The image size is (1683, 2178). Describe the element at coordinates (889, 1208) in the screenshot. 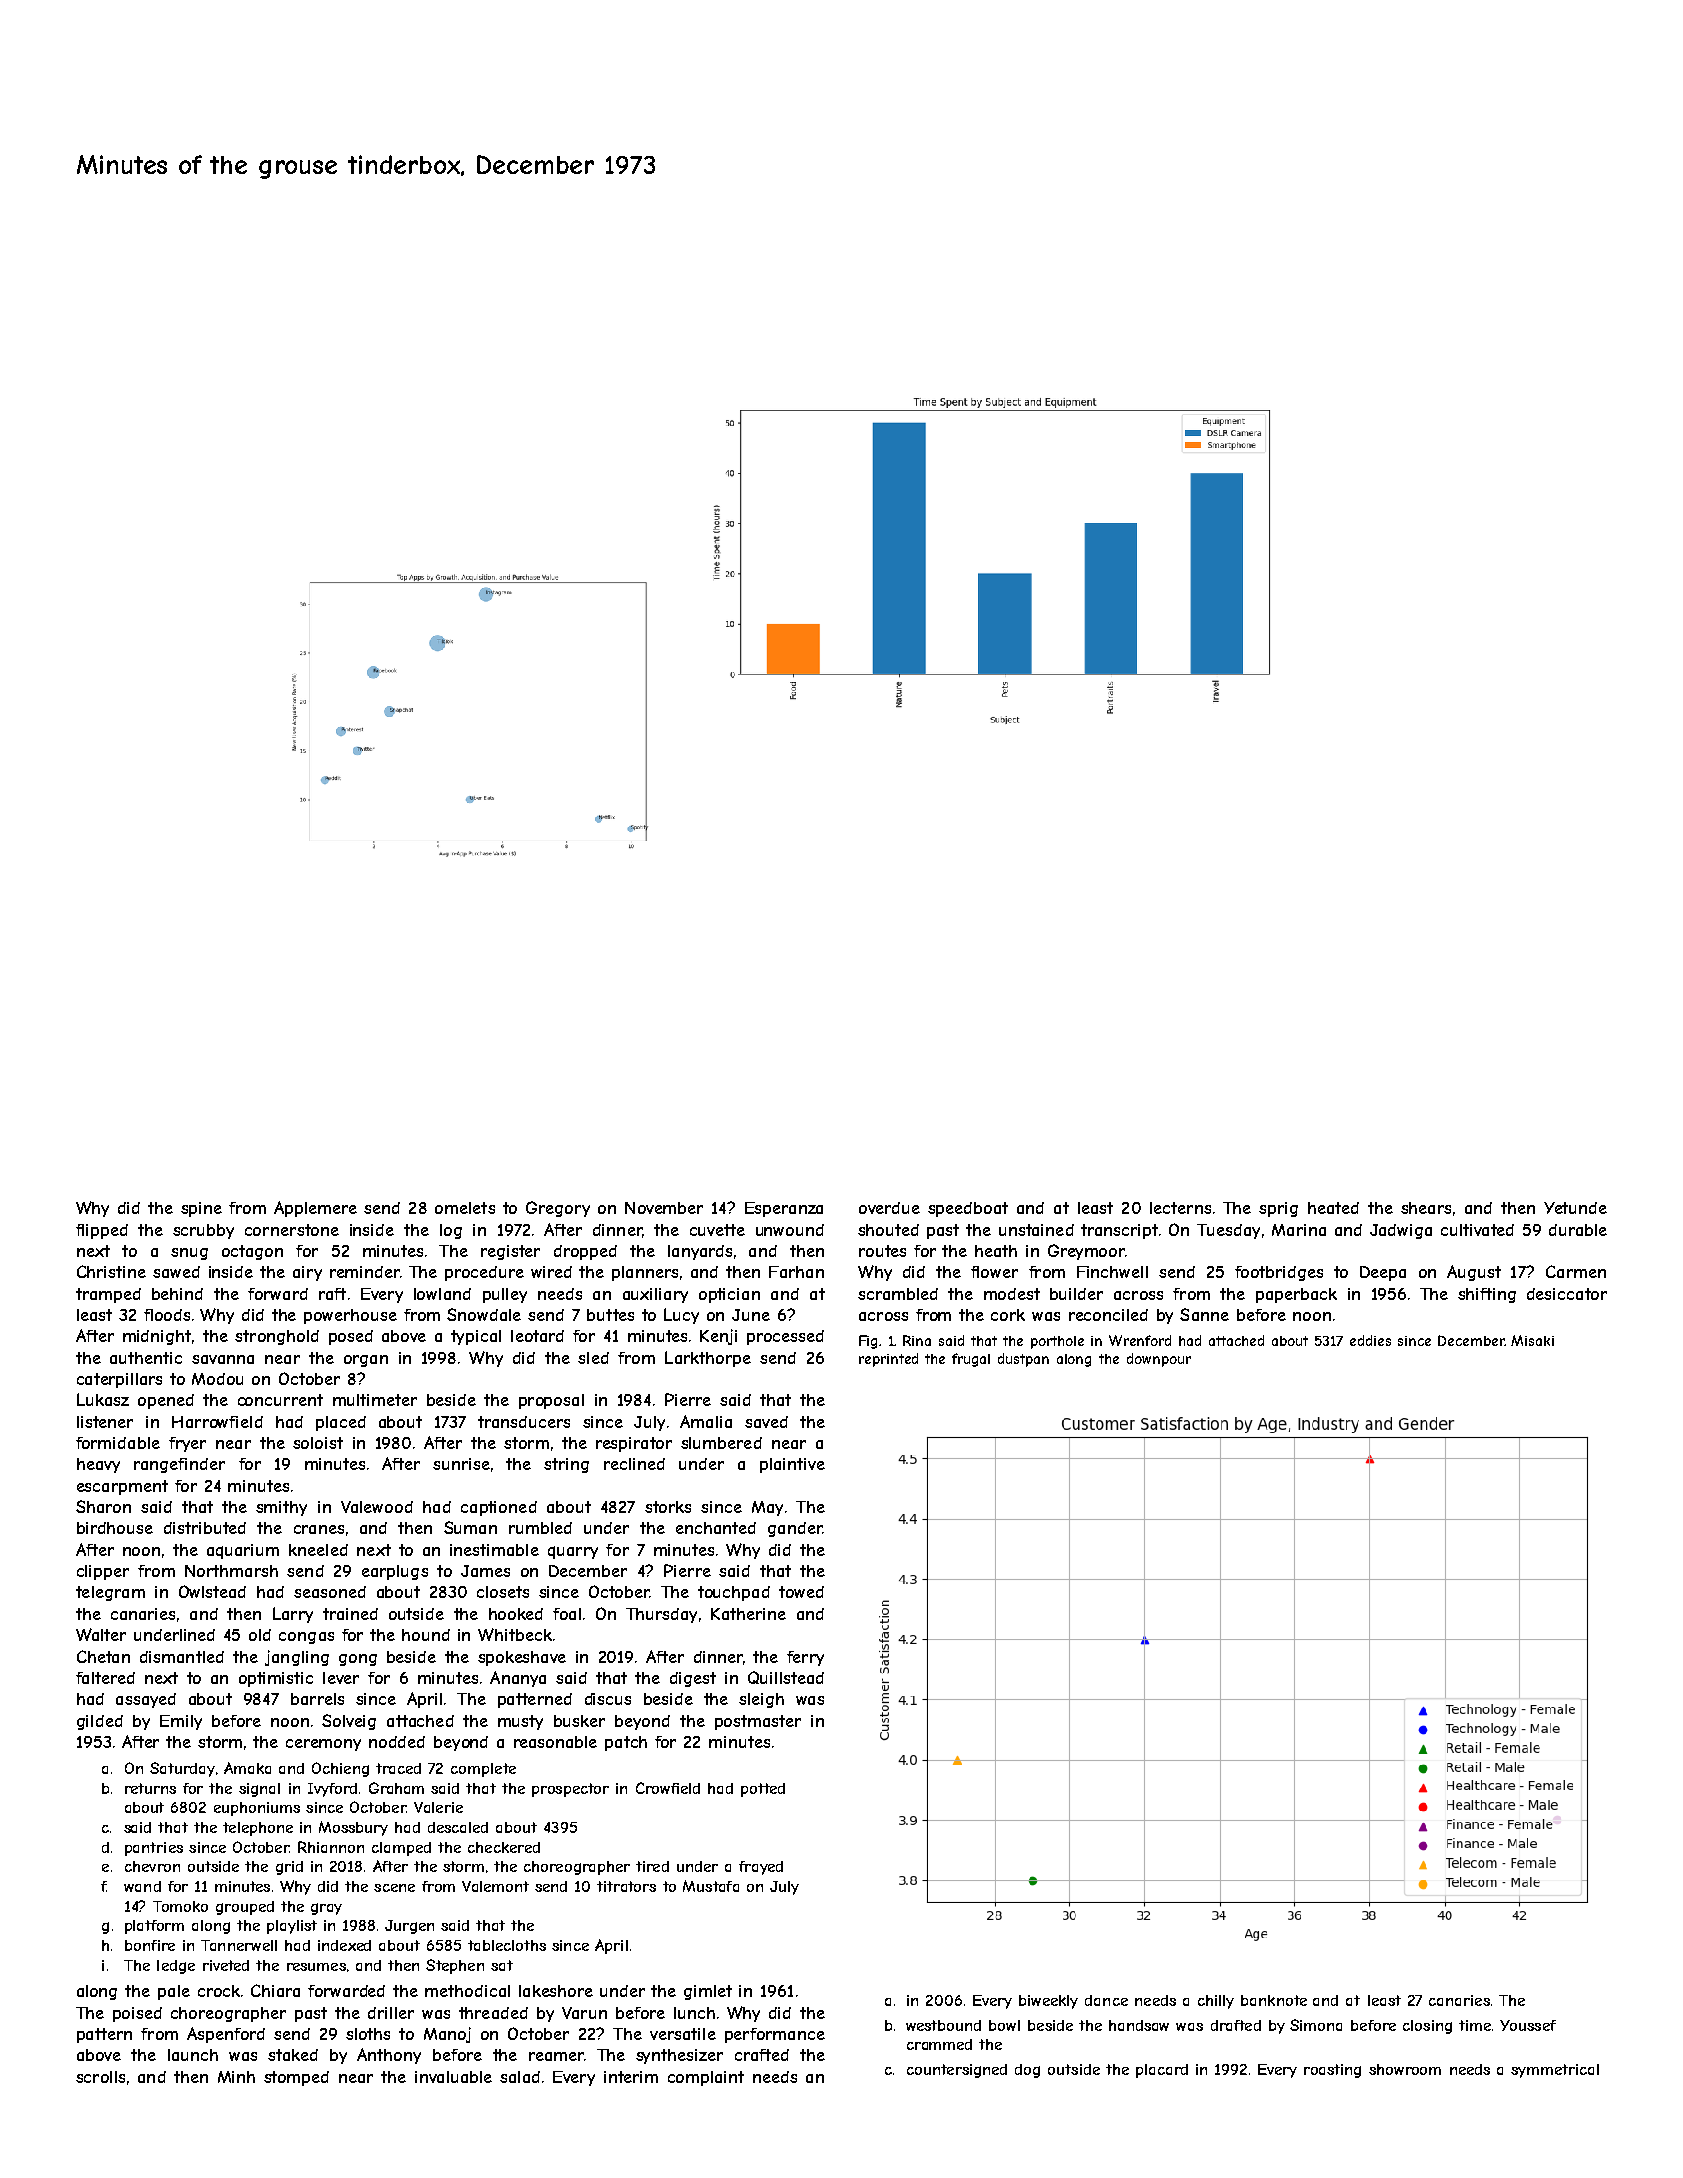

I see `overdue` at that location.
